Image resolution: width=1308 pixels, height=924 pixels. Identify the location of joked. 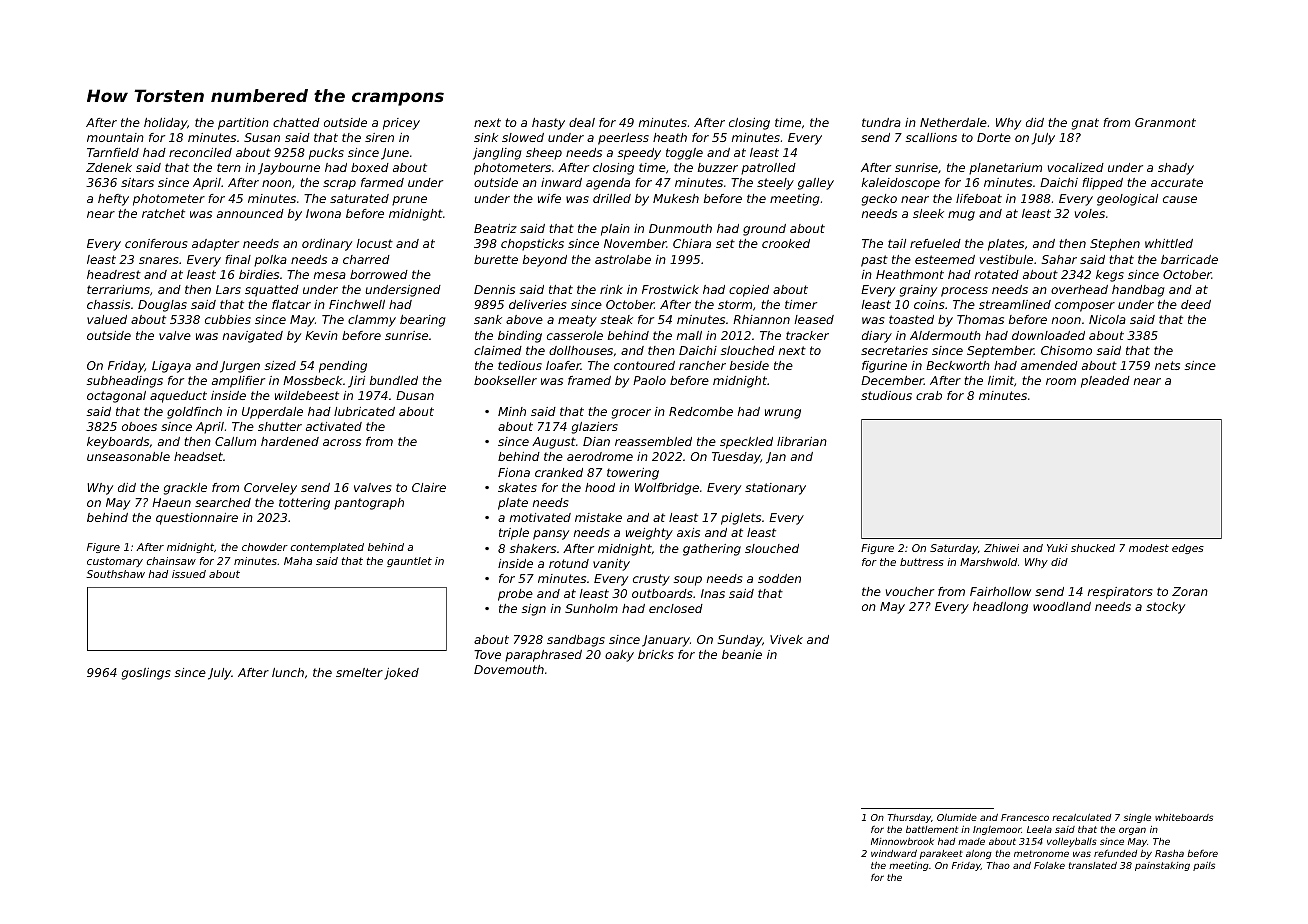
(401, 674).
